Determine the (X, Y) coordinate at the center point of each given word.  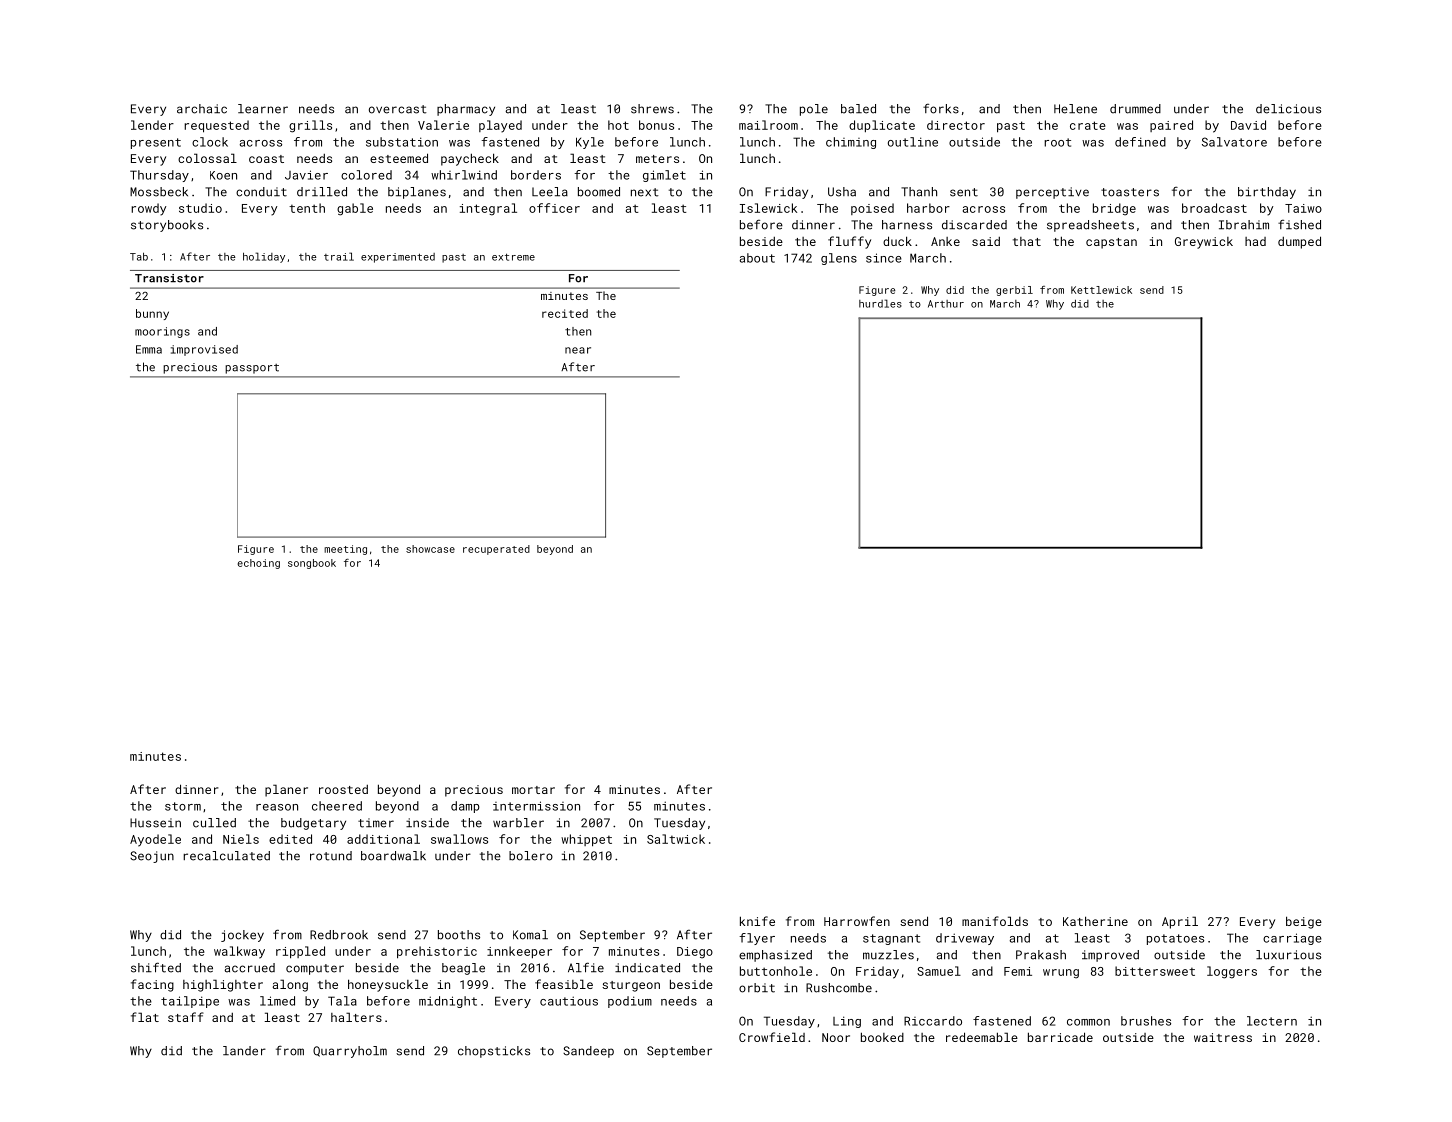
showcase (430, 549)
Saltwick (676, 839)
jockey (242, 936)
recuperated (496, 550)
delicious (1288, 109)
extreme (513, 257)
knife (757, 921)
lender (152, 125)
